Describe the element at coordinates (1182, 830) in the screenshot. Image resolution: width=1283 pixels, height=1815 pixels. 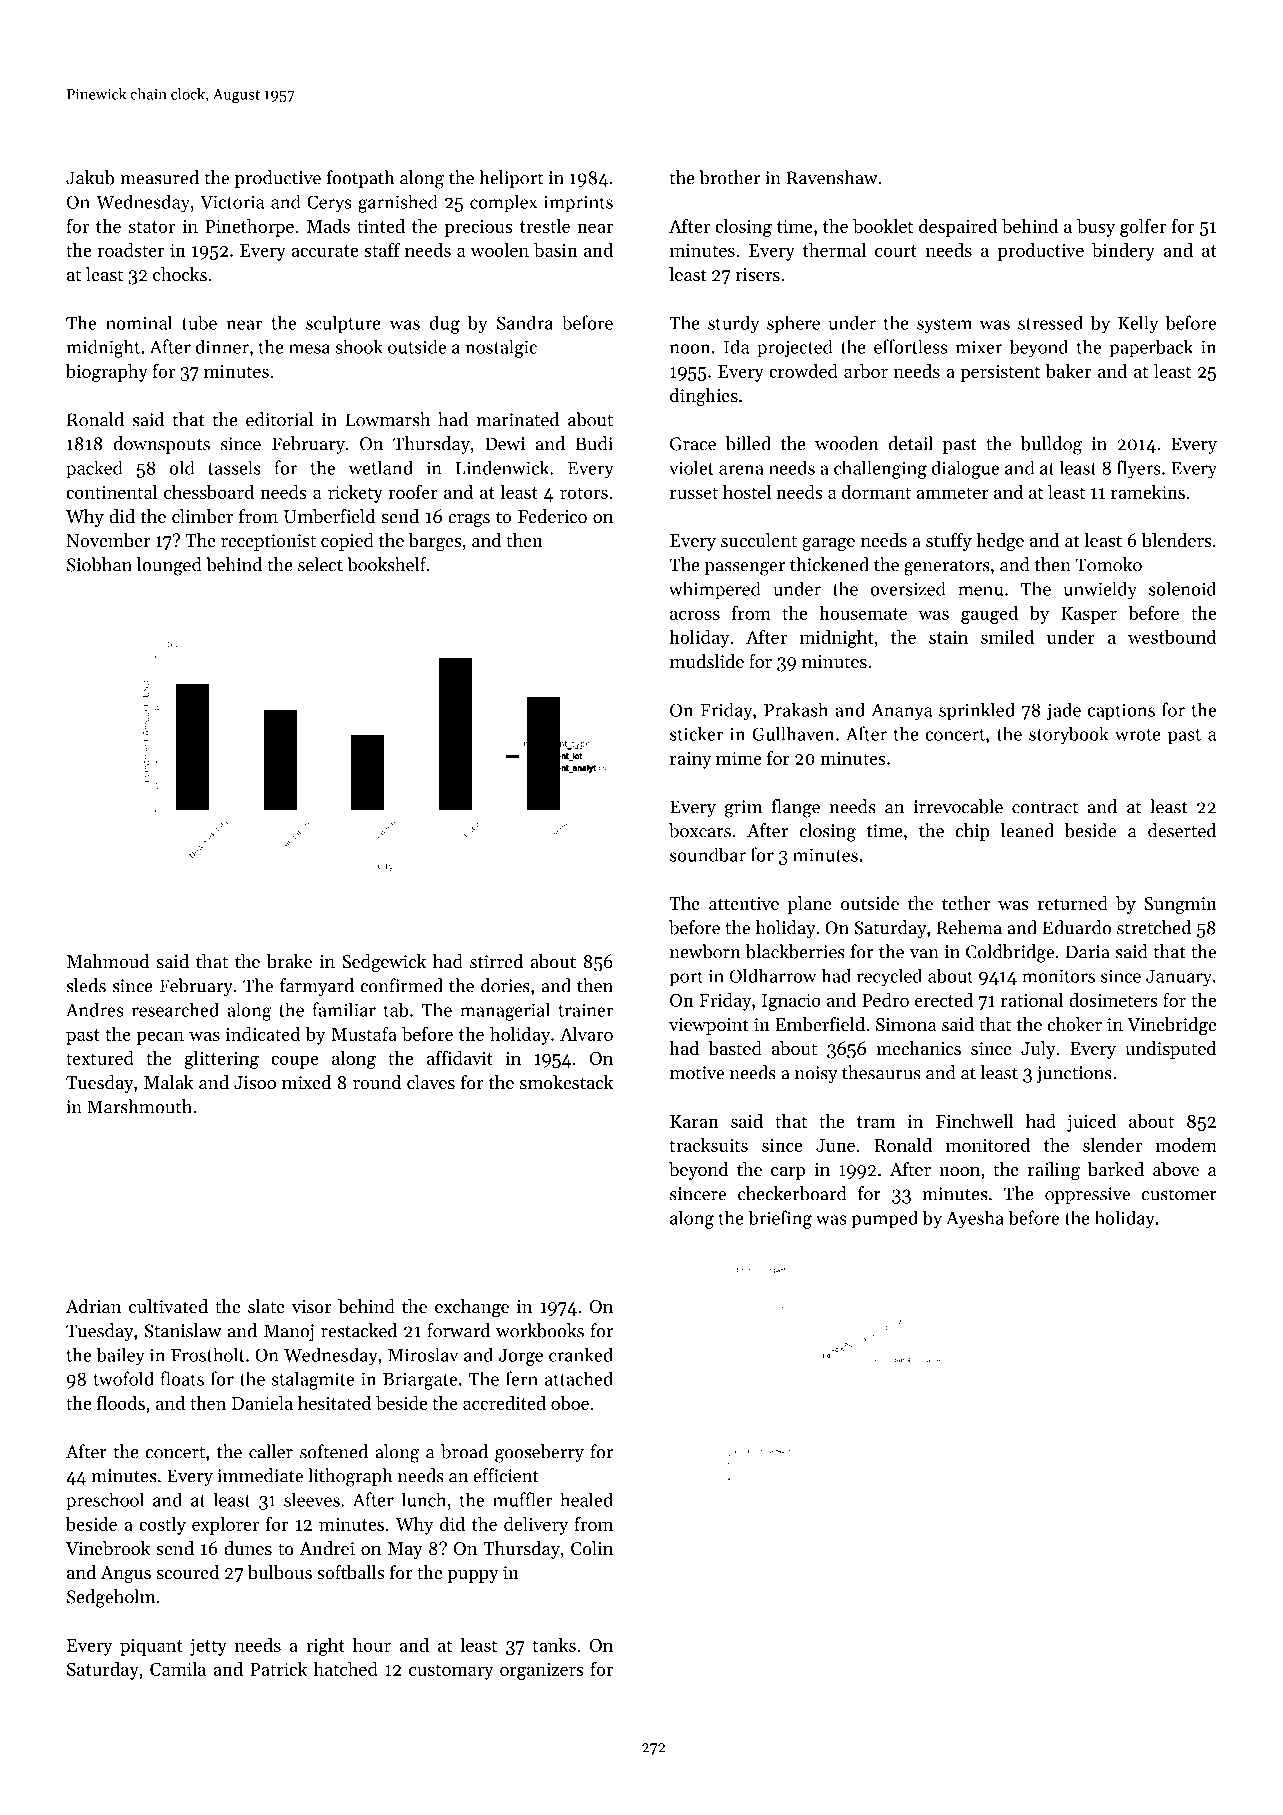
I see `deserted` at that location.
